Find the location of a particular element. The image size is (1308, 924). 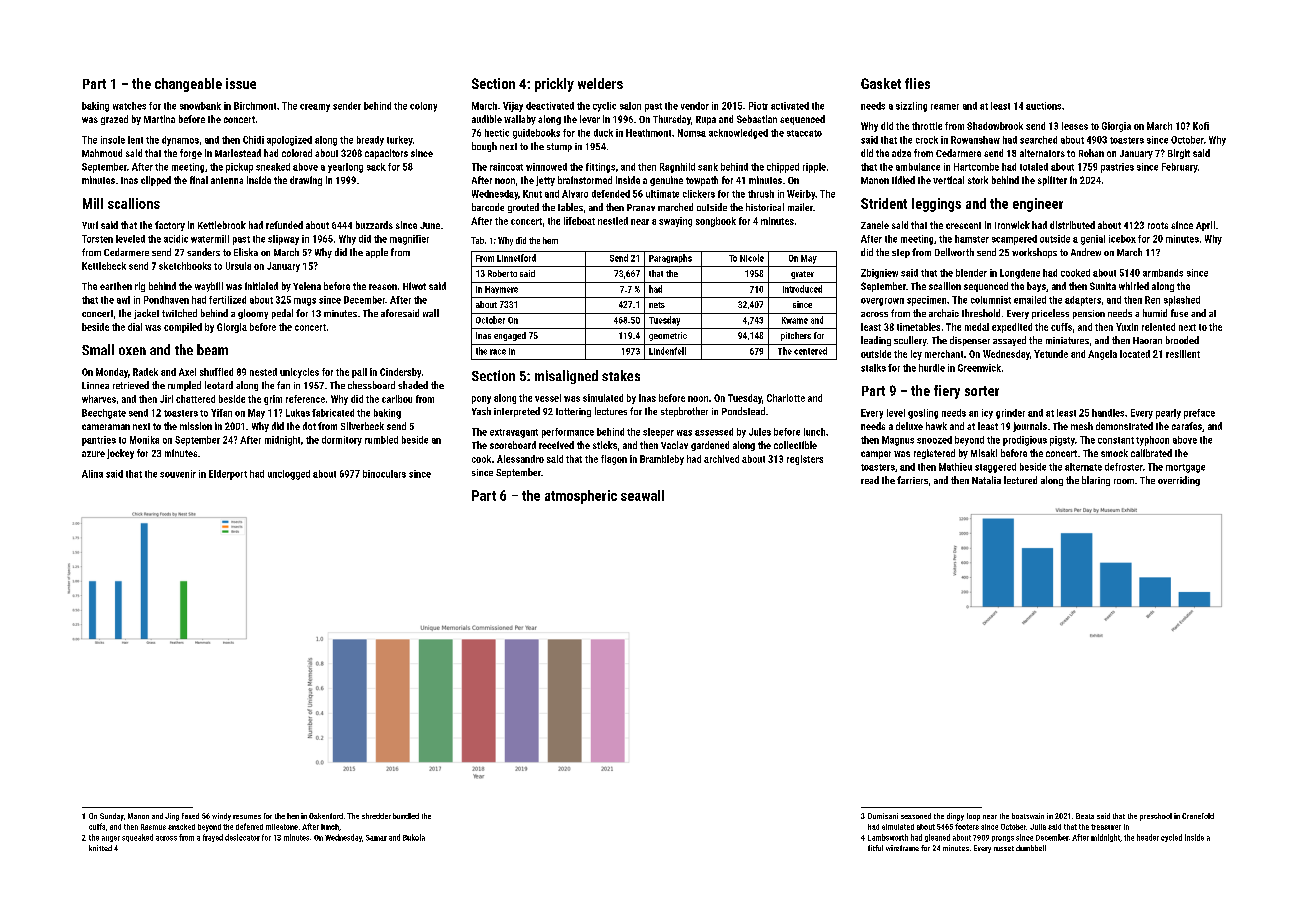

knitted is located at coordinates (100, 848).
